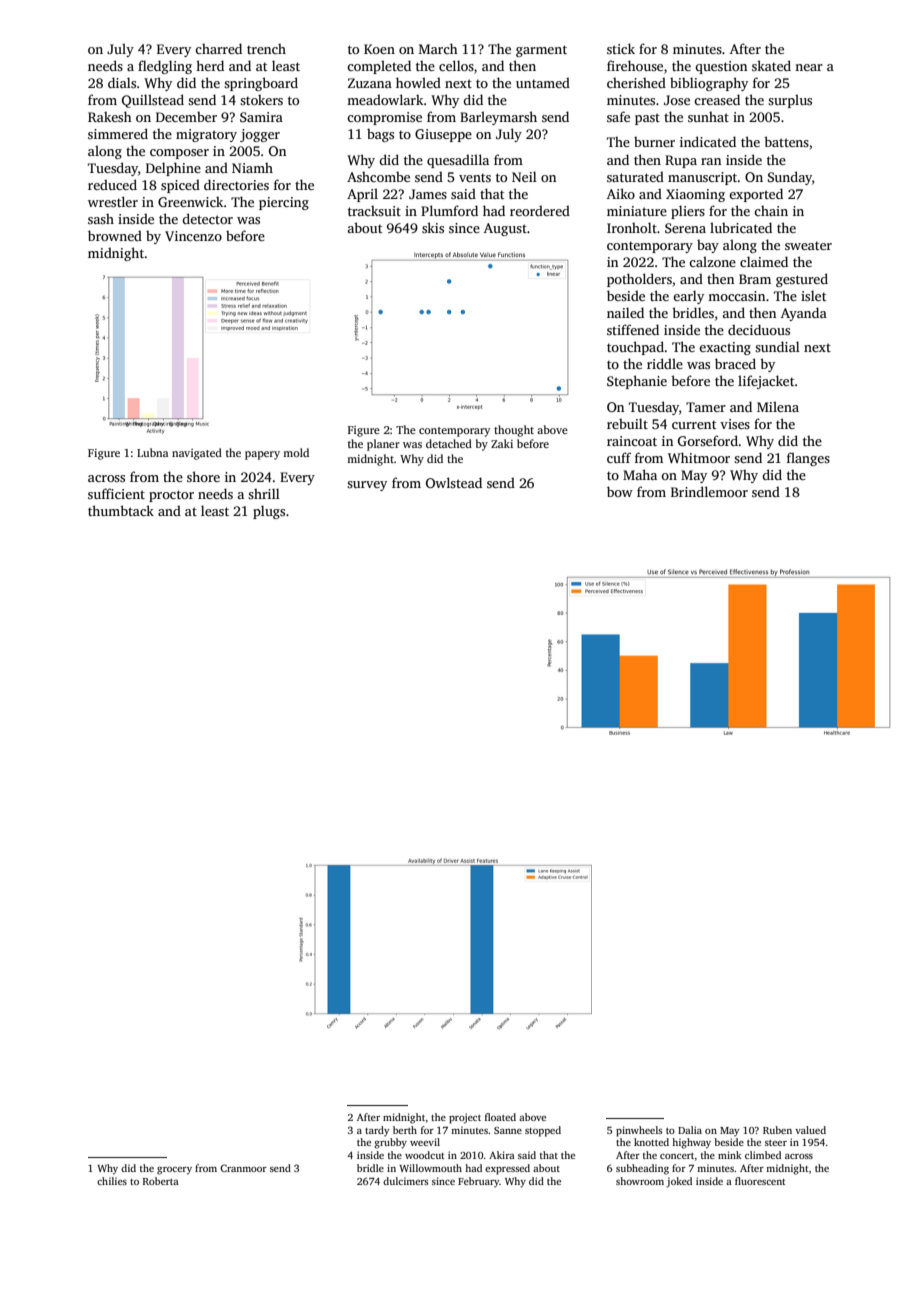  What do you see at coordinates (112, 1181) in the document?
I see `chilies` at bounding box center [112, 1181].
